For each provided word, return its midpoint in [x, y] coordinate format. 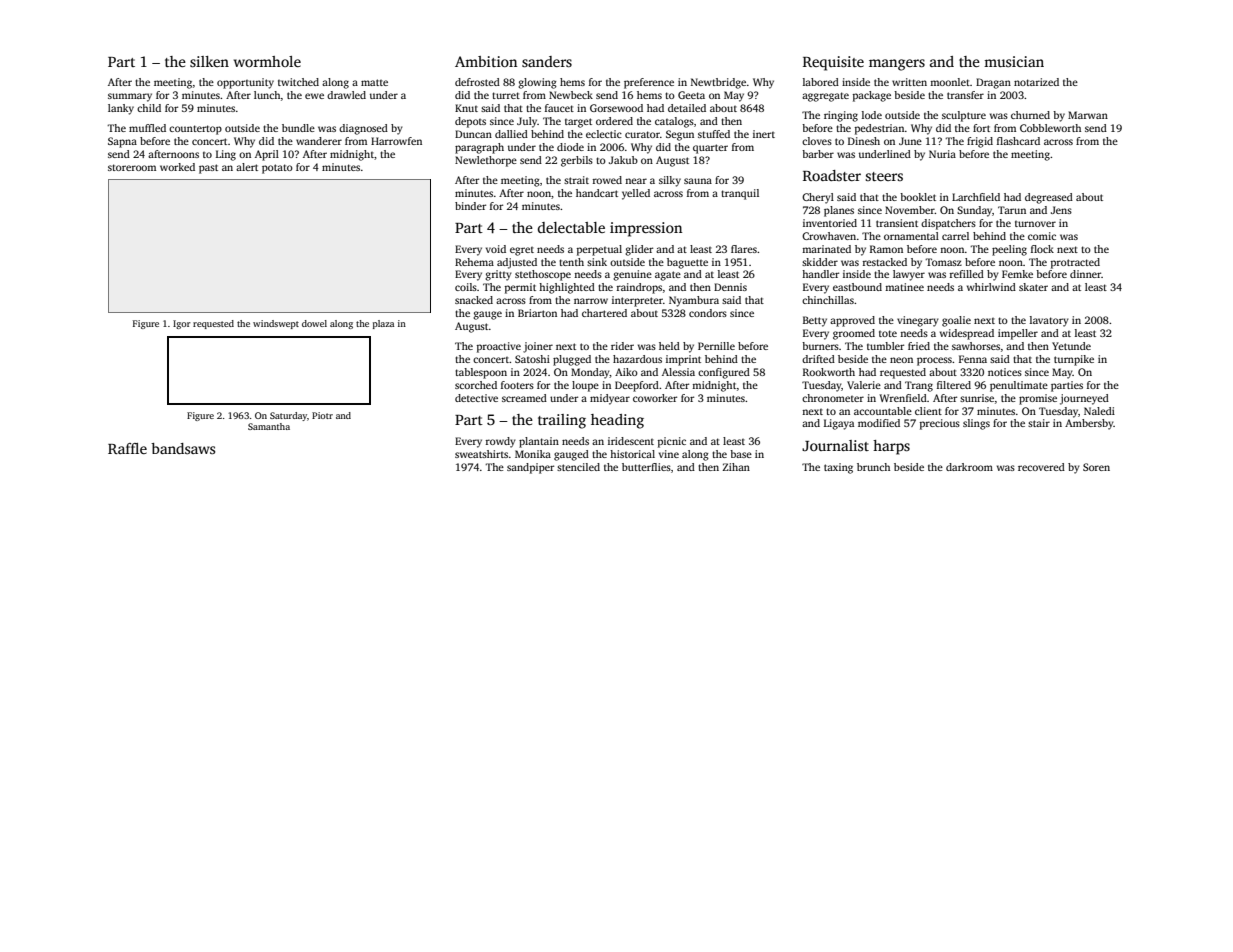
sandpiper [530, 468]
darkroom [969, 467]
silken [209, 61]
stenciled [578, 467]
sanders [547, 61]
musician [1014, 61]
